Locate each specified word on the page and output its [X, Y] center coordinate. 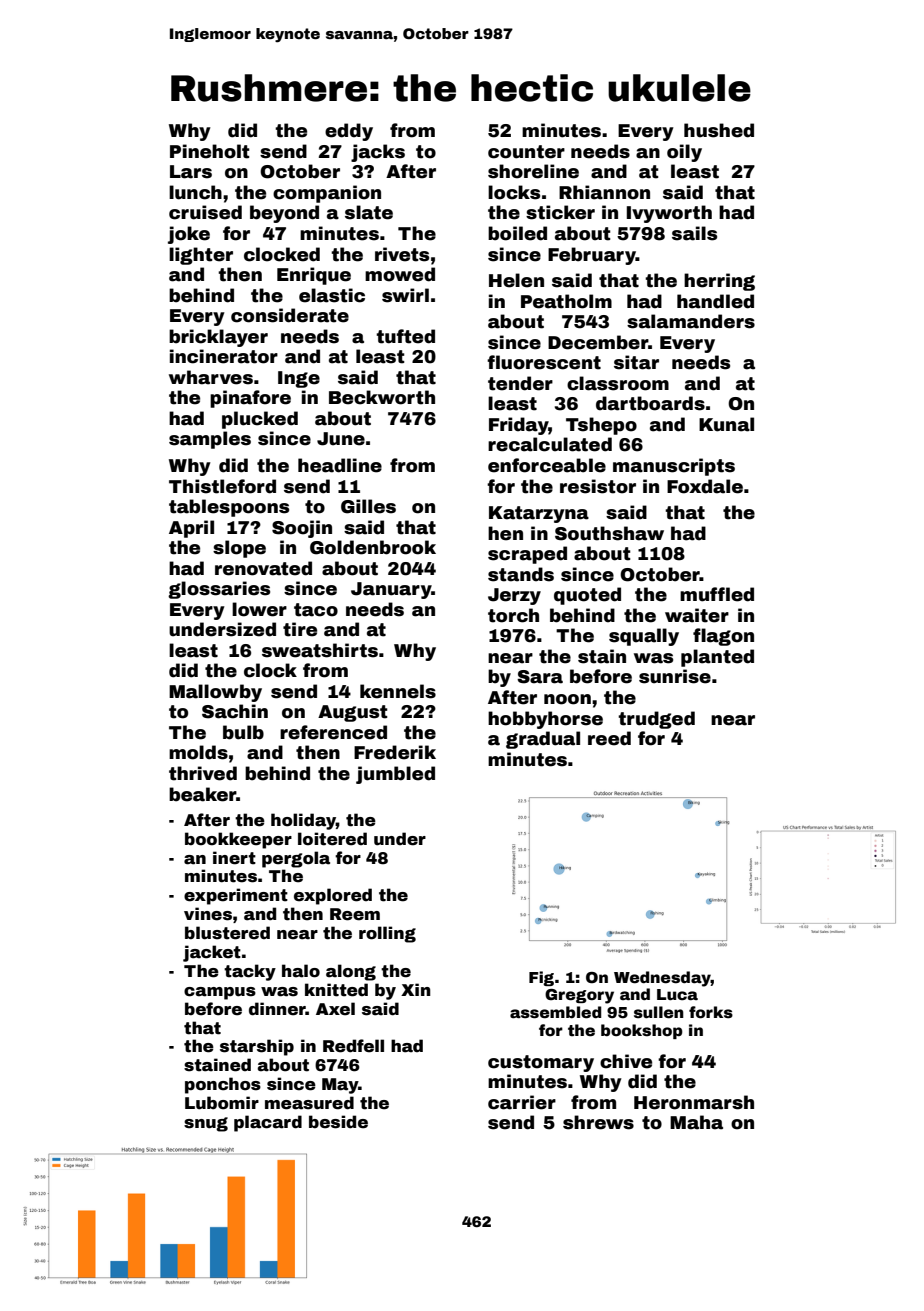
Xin [416, 989]
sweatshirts [320, 650]
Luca [677, 995]
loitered [332, 839]
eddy [349, 132]
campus [220, 993]
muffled [717, 594]
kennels [398, 691]
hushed [719, 130]
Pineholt [210, 151]
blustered [227, 933]
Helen [516, 280]
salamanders [691, 321]
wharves [211, 377]
